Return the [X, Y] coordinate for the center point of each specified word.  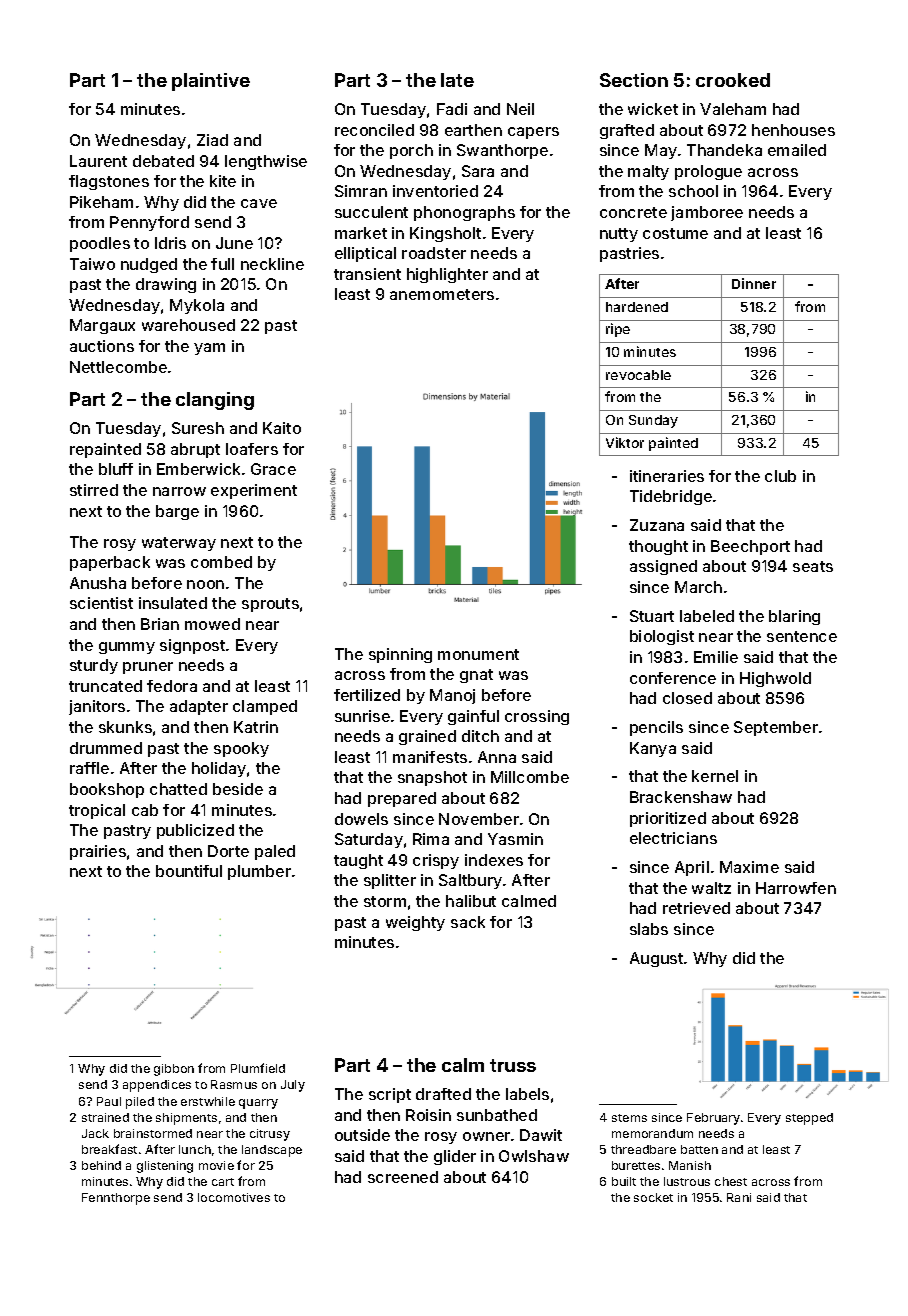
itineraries [667, 476]
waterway [179, 544]
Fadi [452, 109]
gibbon [174, 1070]
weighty [415, 923]
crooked [733, 80]
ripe [618, 330]
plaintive [211, 82]
